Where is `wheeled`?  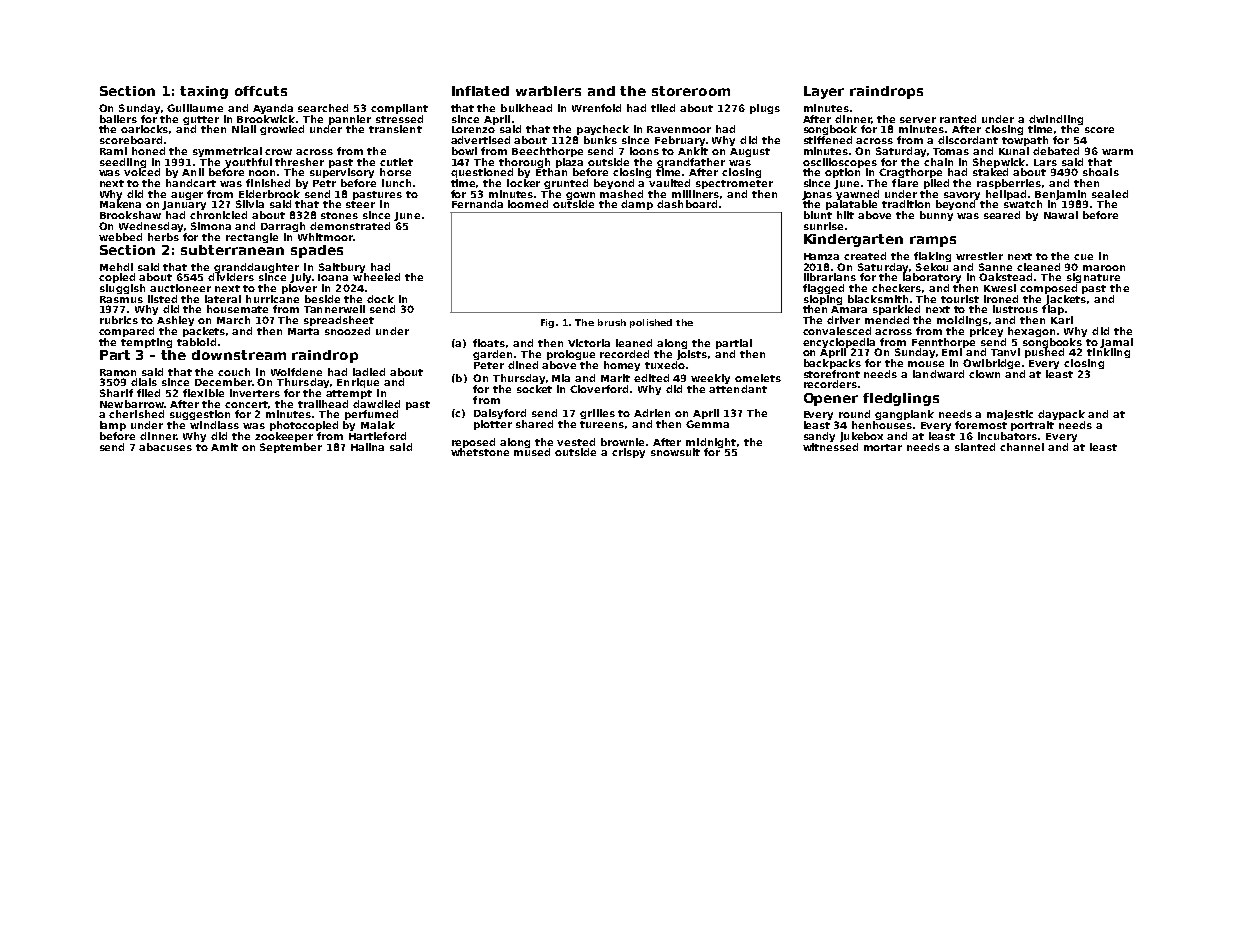
wheeled is located at coordinates (376, 277).
